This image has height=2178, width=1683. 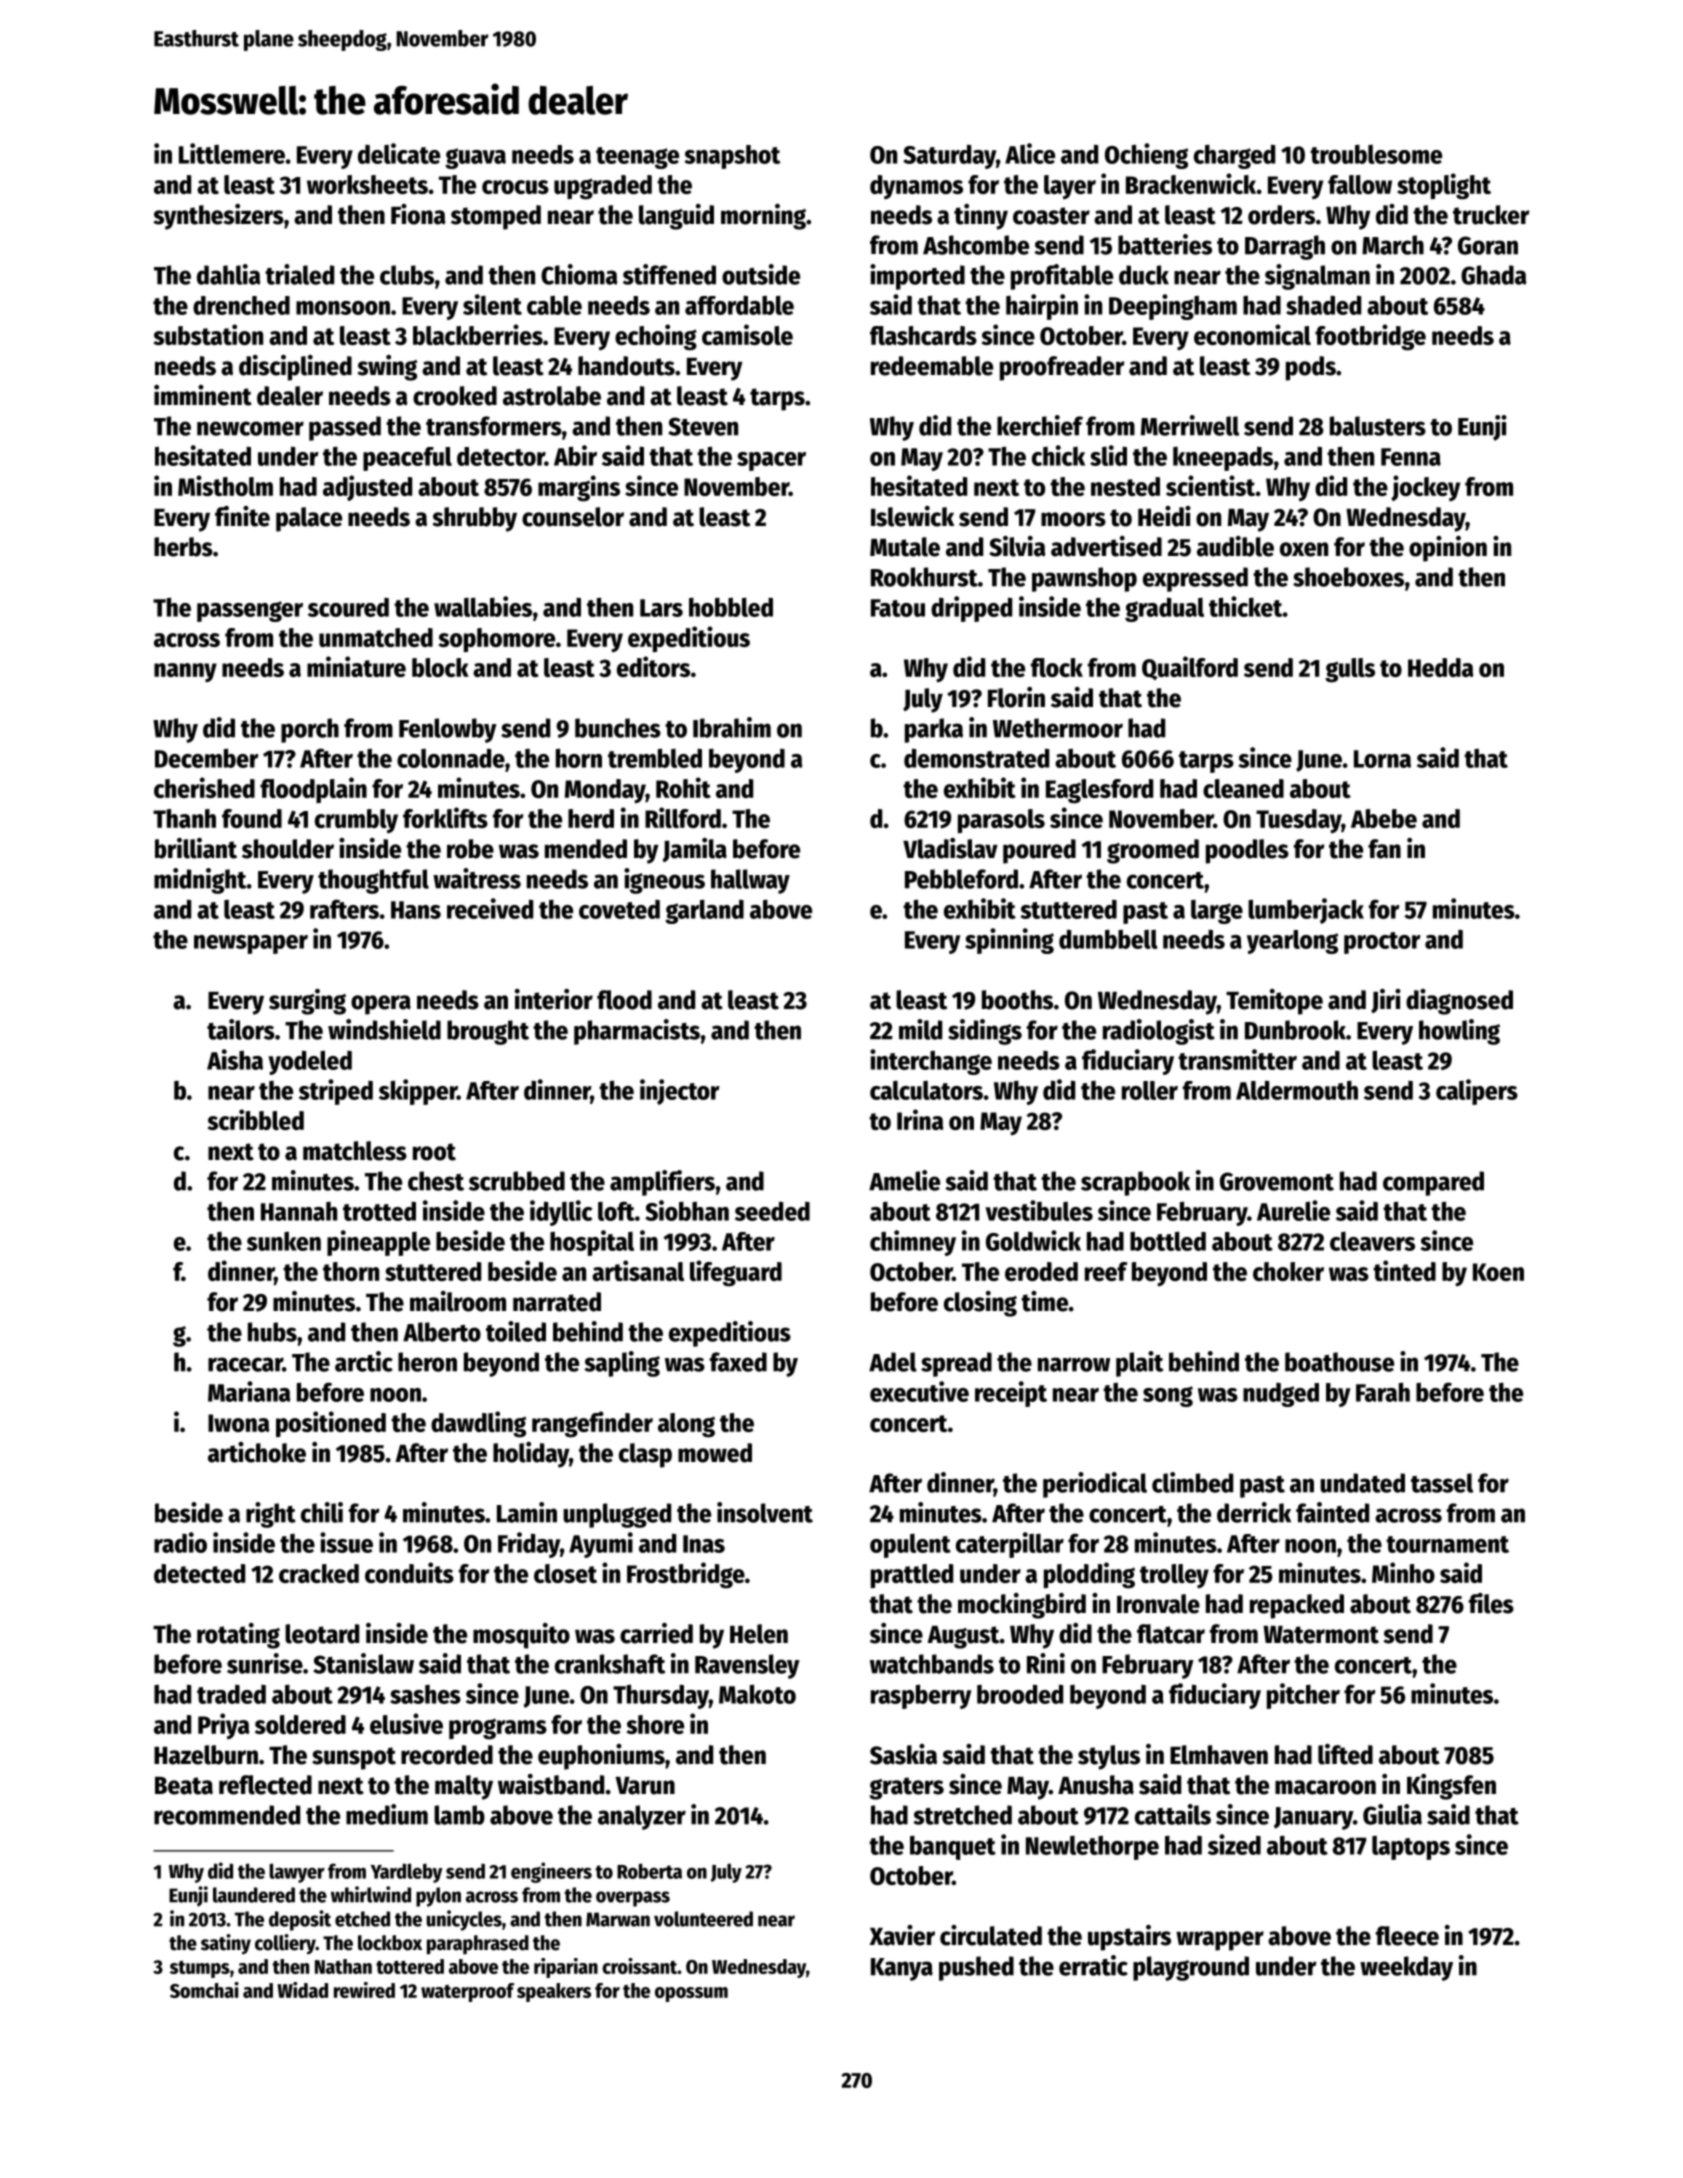 What do you see at coordinates (399, 153) in the image?
I see `delicate` at bounding box center [399, 153].
